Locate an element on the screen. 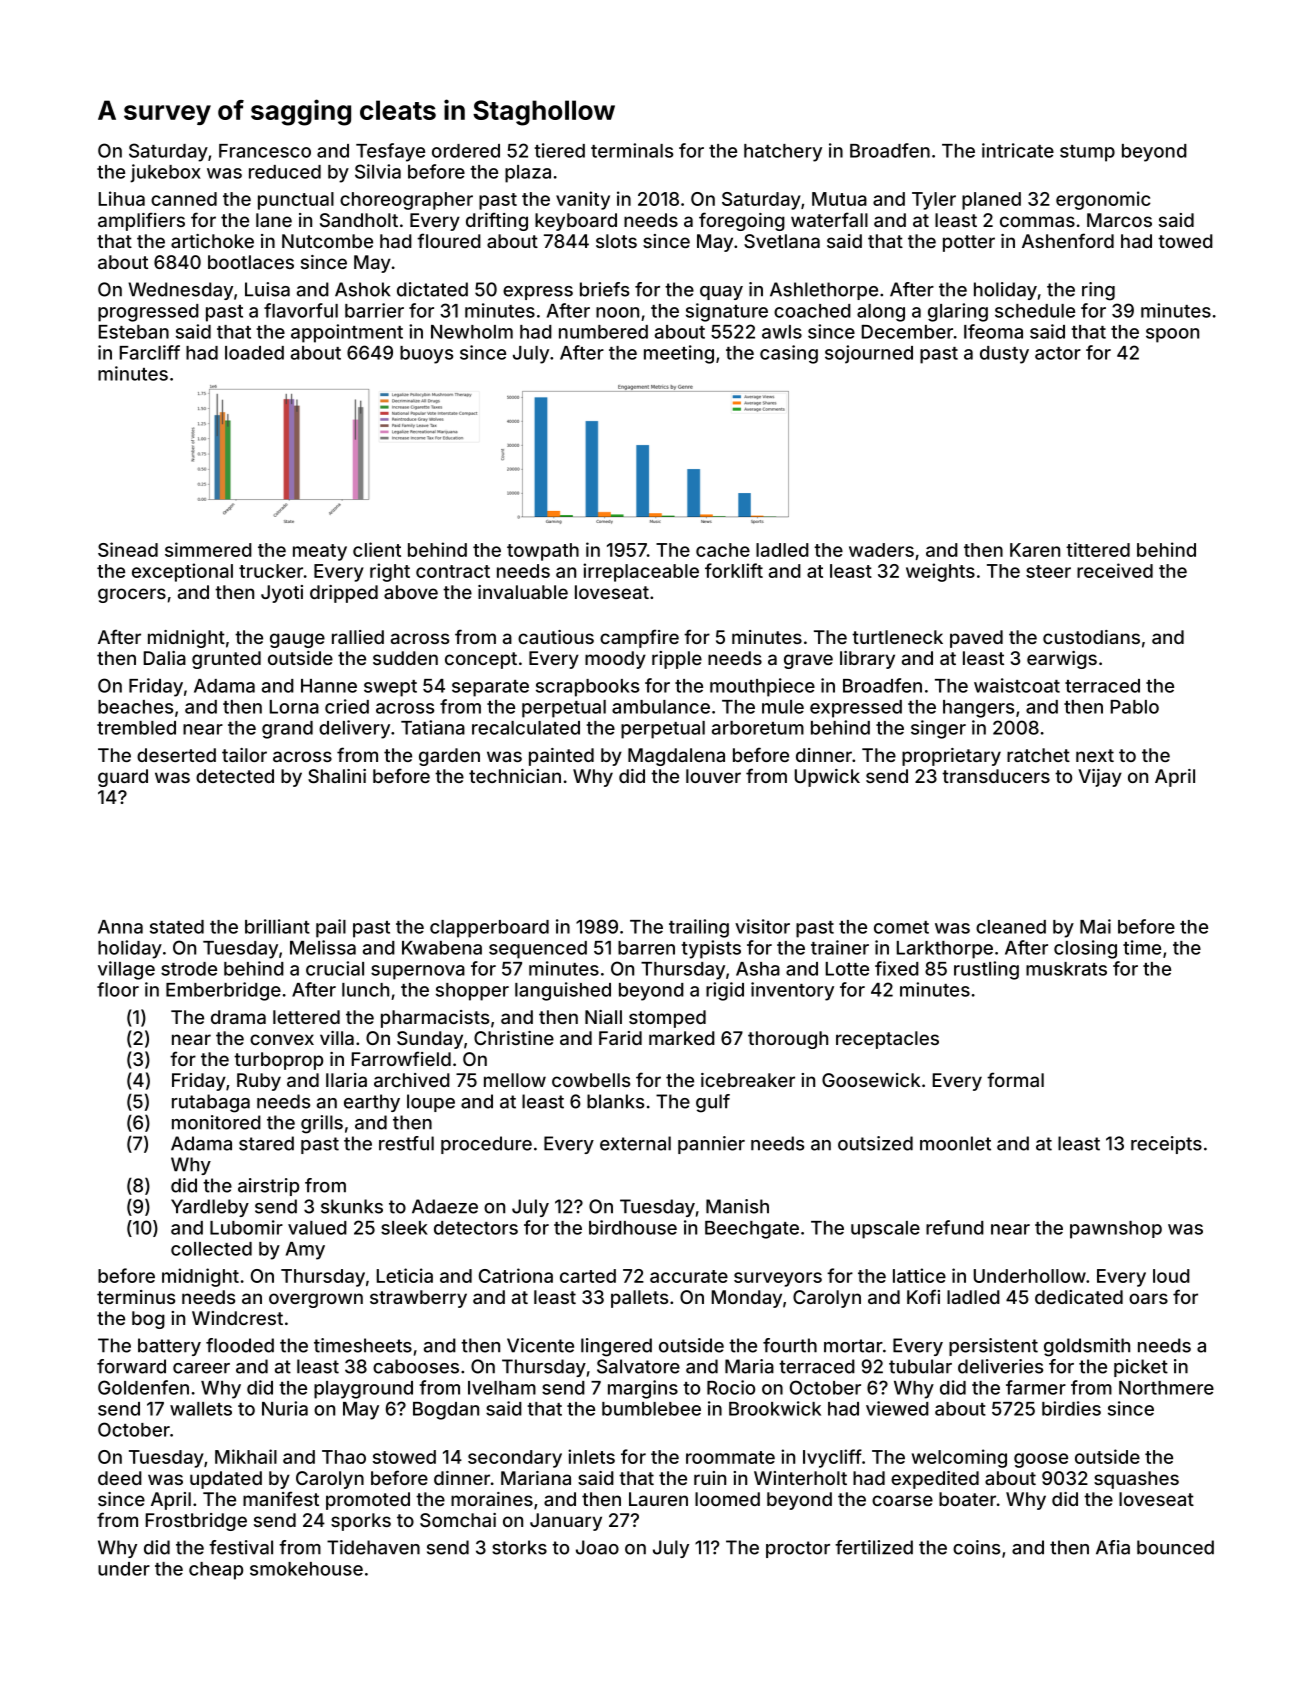 The height and width of the screenshot is (1701, 1315). tiered is located at coordinates (559, 150).
